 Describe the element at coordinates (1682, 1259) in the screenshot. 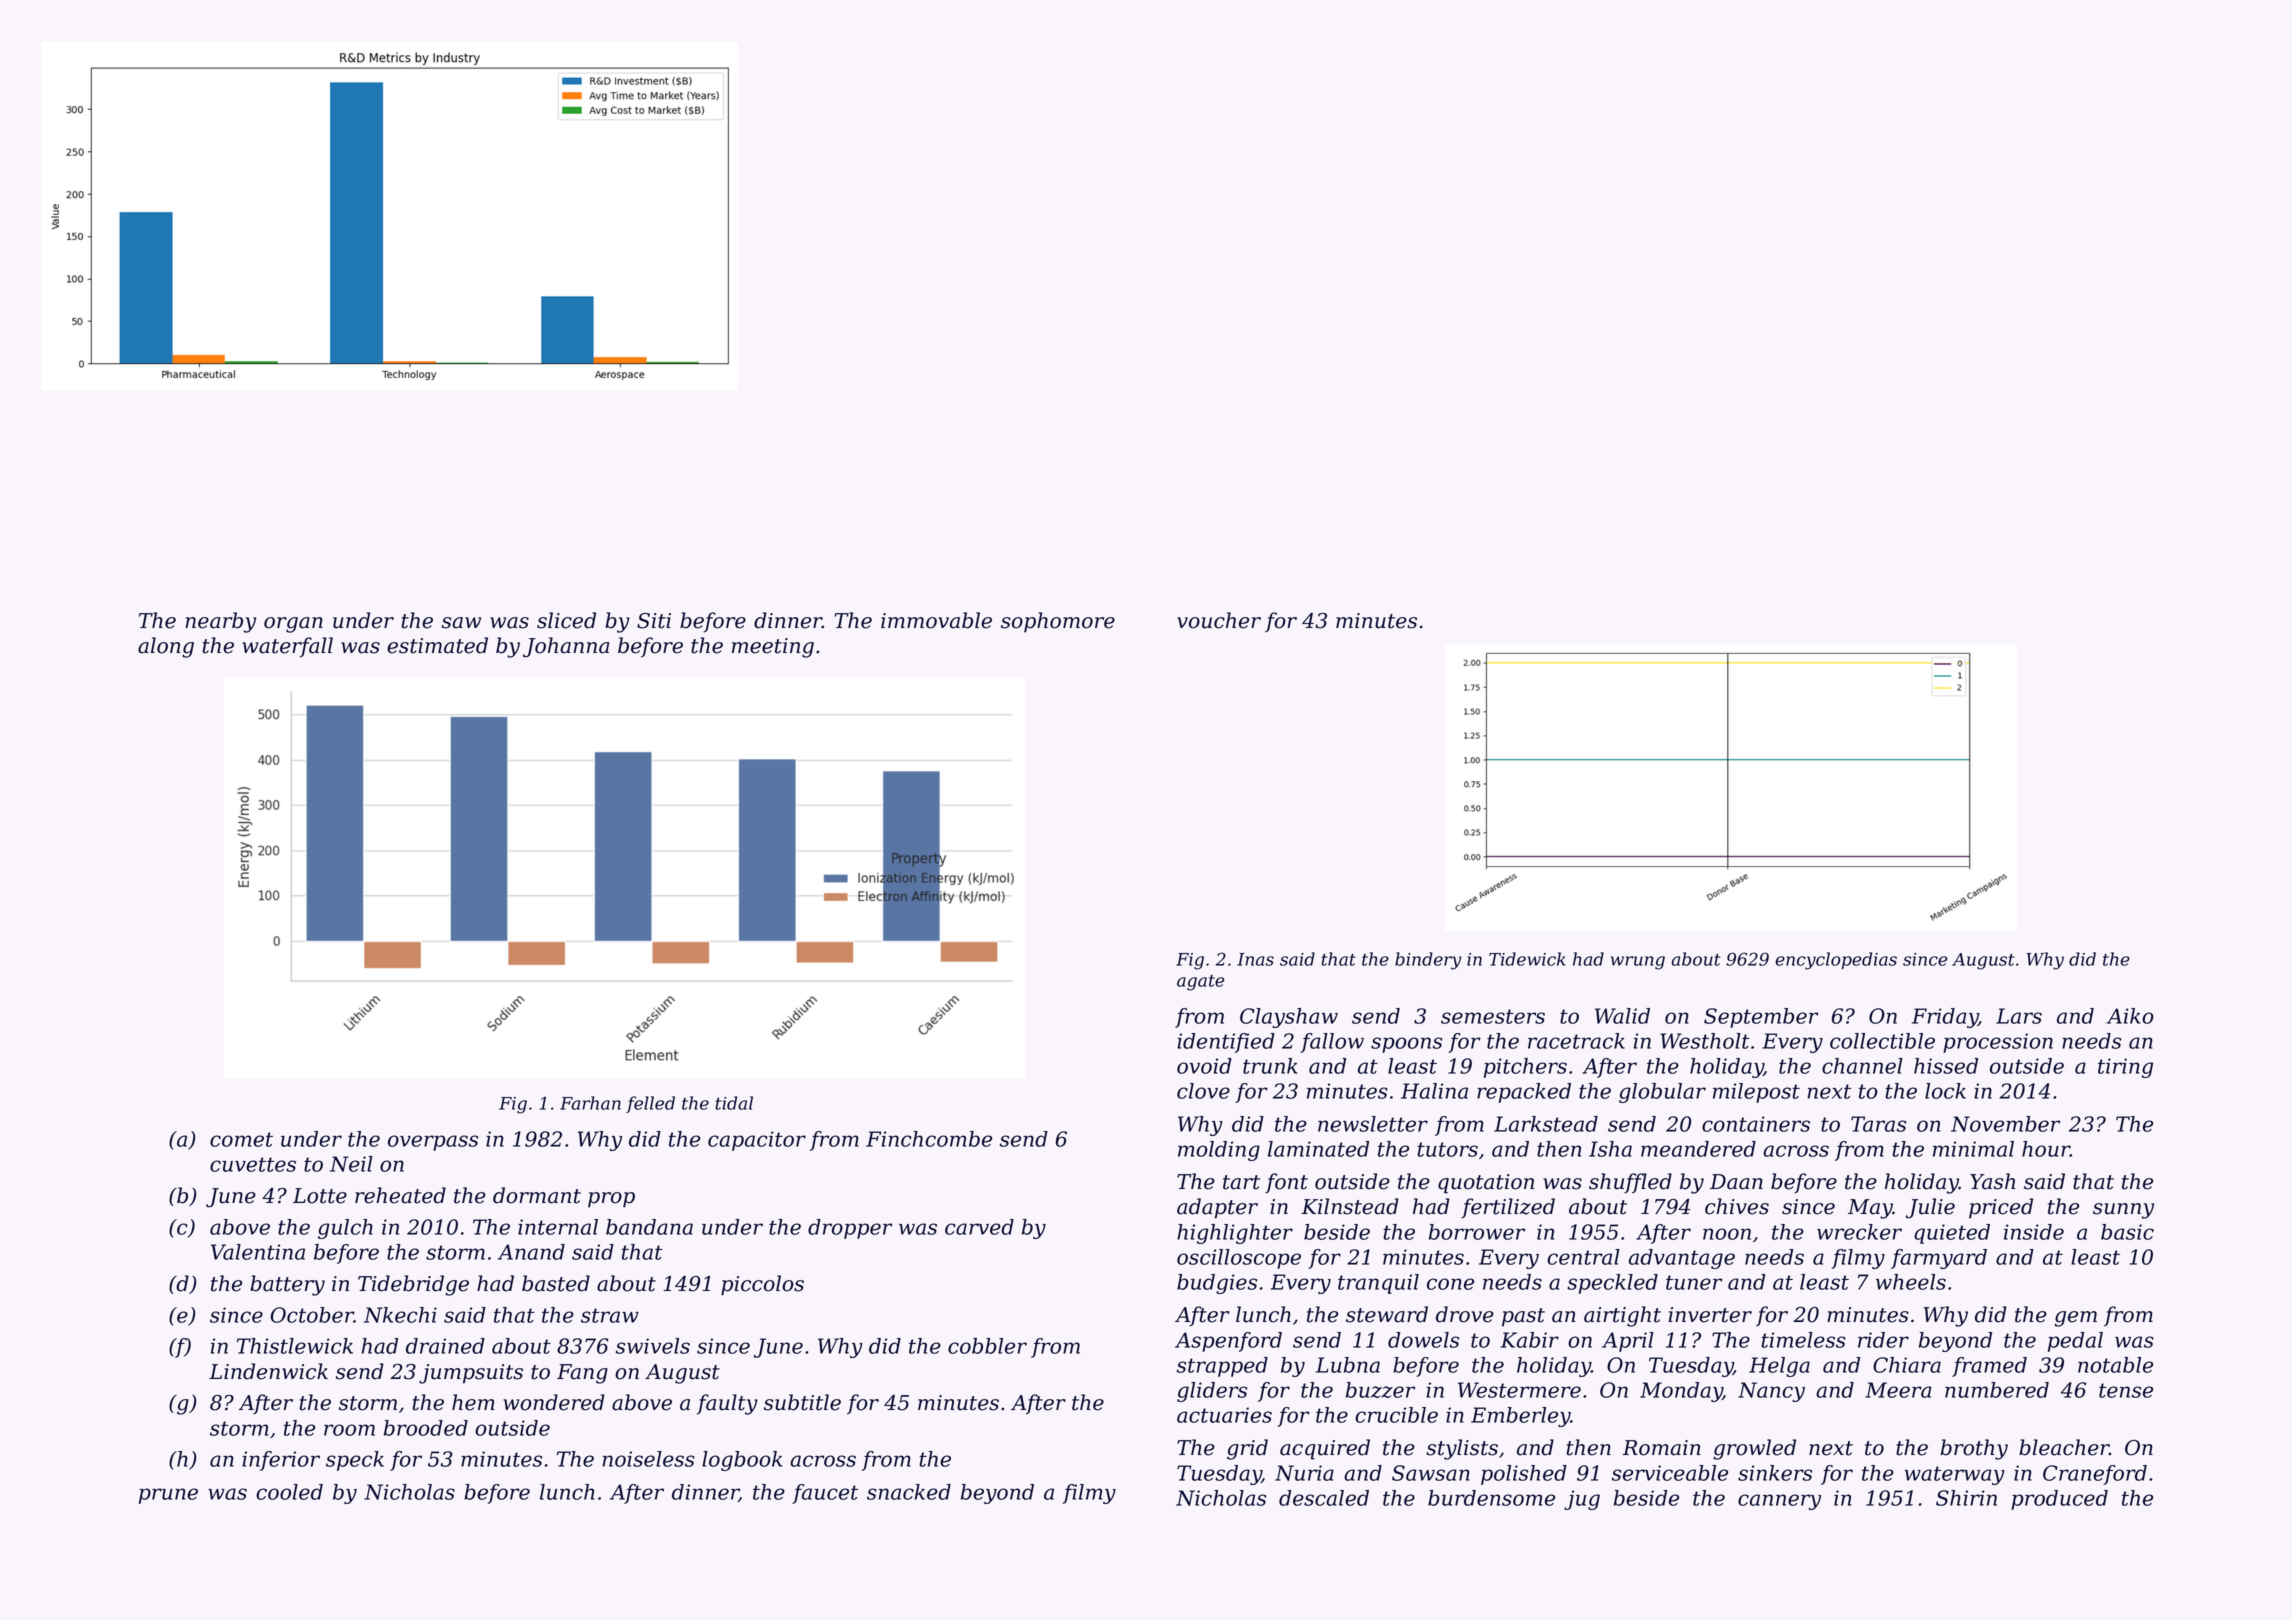

I see `advantage` at that location.
